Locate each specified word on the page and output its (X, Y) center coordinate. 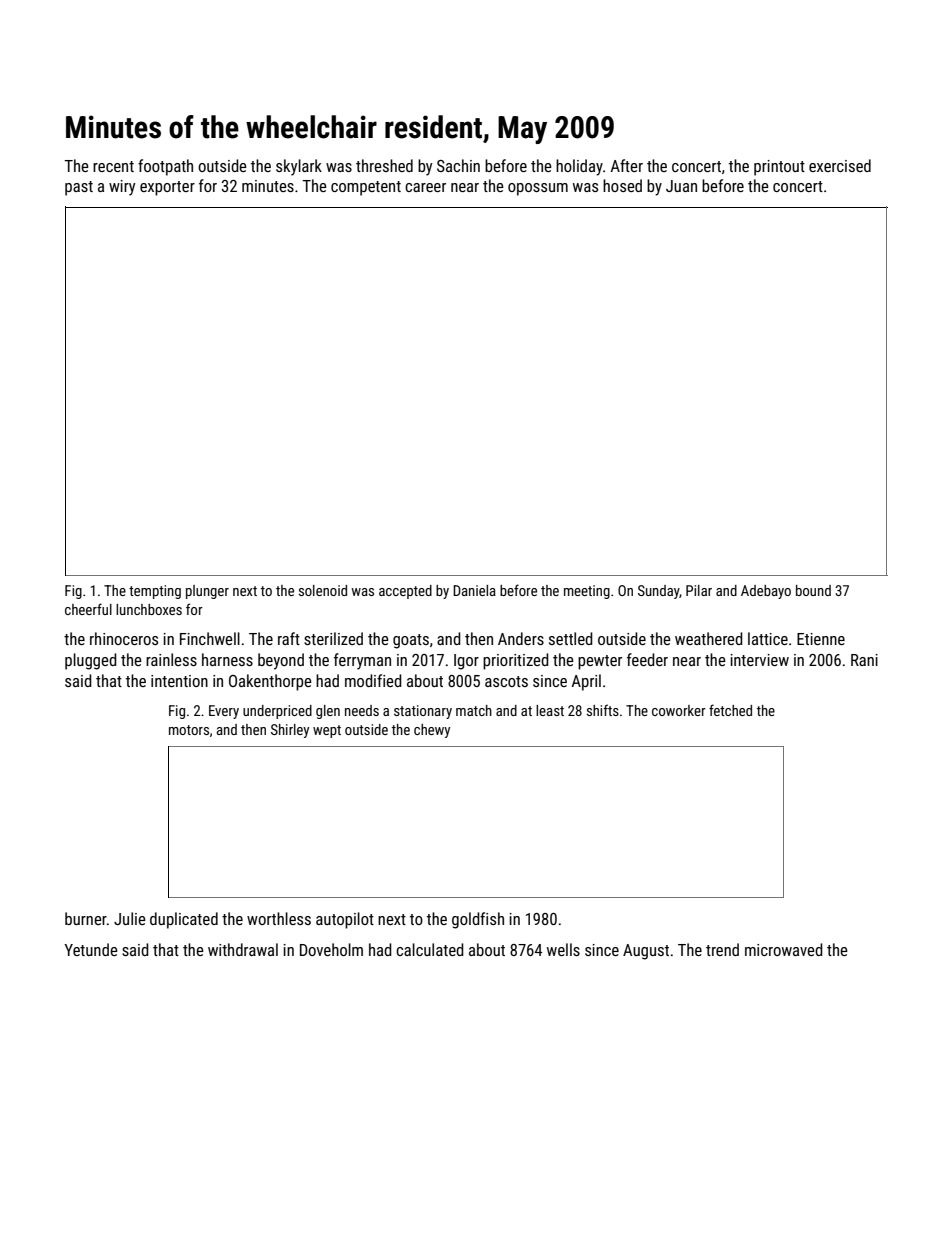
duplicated (184, 920)
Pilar (699, 590)
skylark (299, 167)
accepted (405, 592)
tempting (155, 592)
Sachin (458, 165)
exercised (840, 165)
